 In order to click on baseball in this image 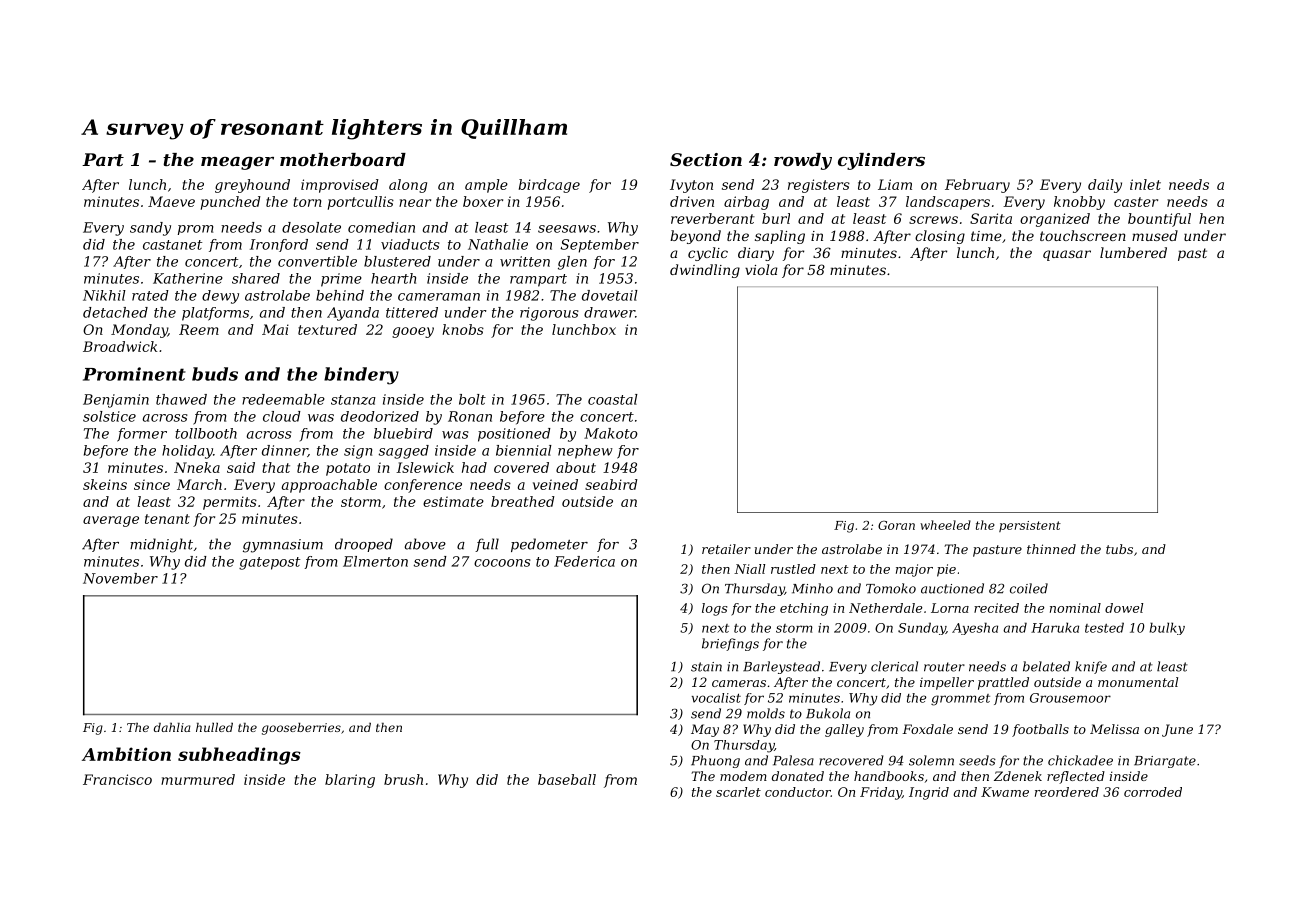, I will do `click(567, 779)`.
